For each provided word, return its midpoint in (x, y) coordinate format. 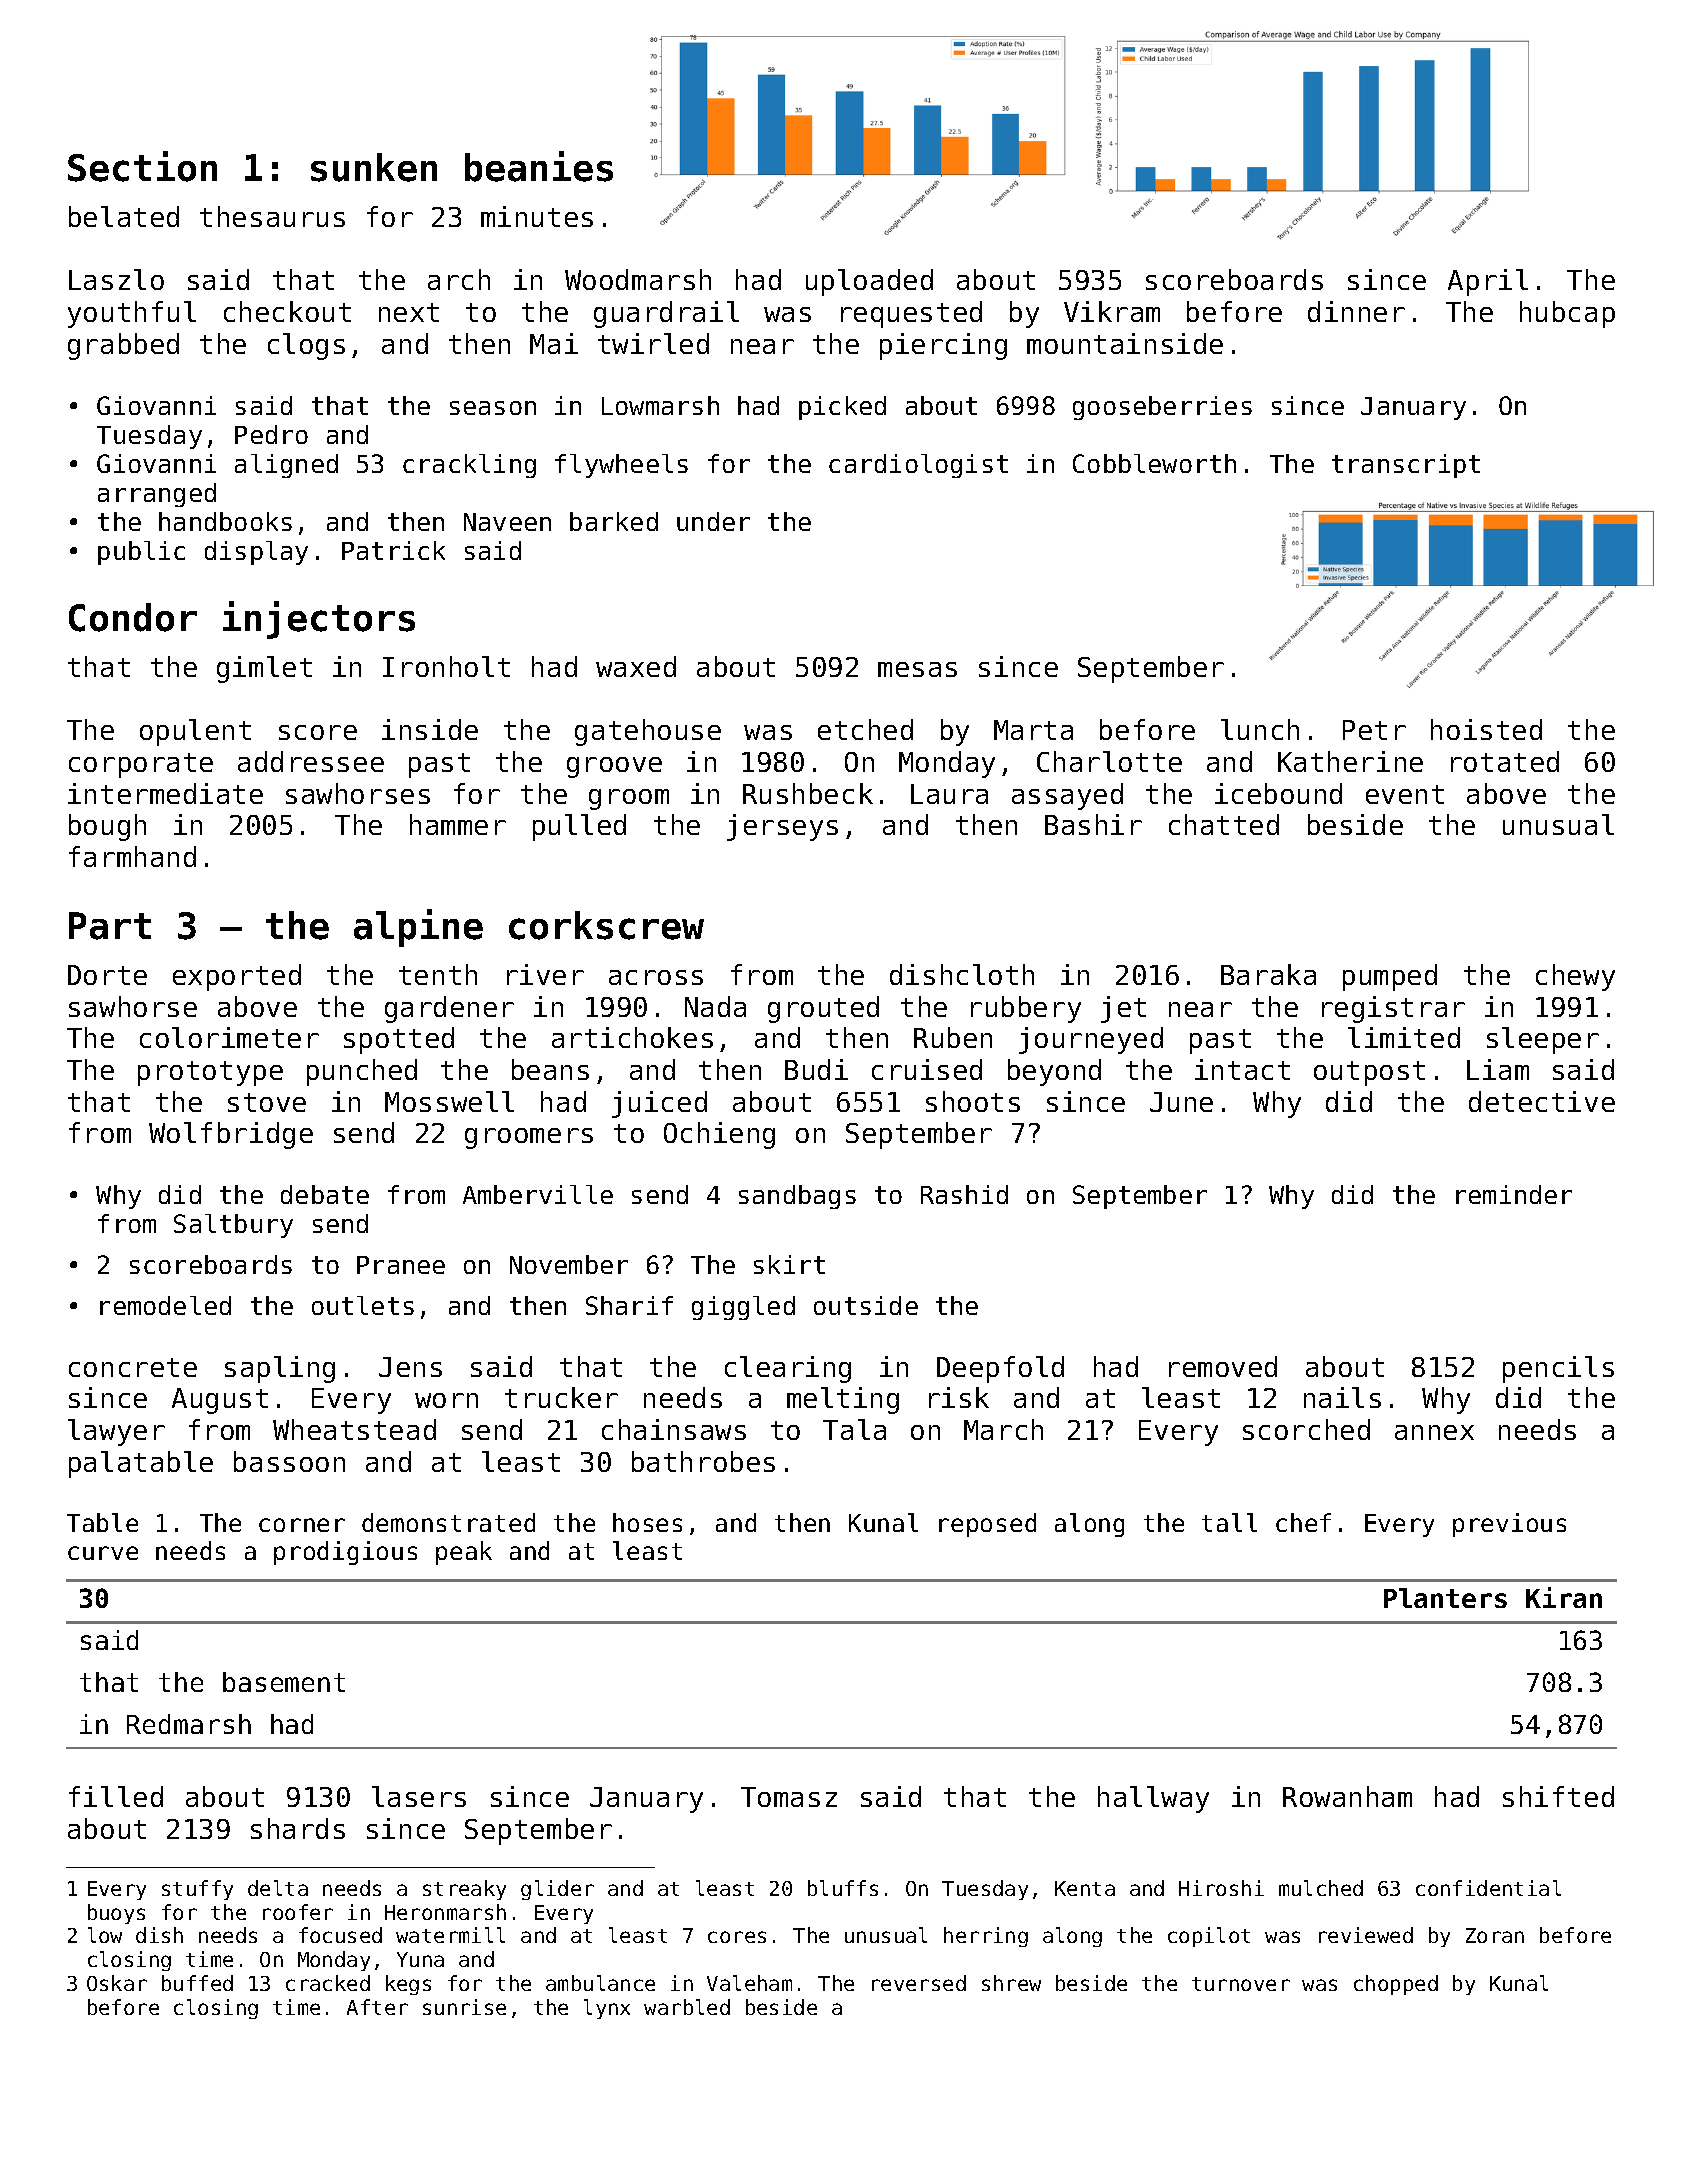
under (713, 521)
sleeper (1543, 1040)
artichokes (632, 1037)
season (493, 408)
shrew (1011, 1983)
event (1405, 794)
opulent (195, 732)
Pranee (401, 1265)
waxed (636, 666)
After (377, 2007)
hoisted (1486, 729)
